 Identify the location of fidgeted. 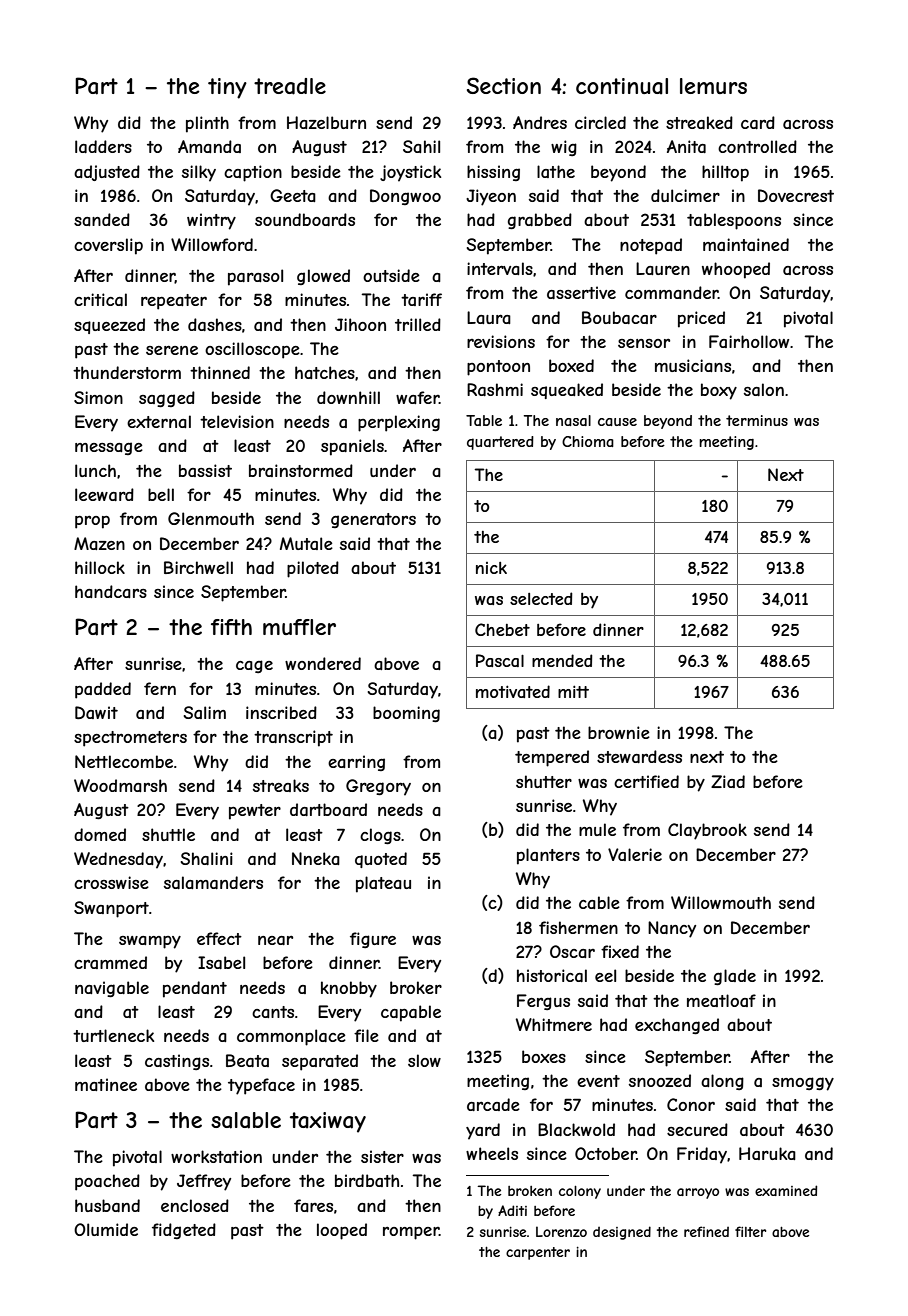
(184, 1231).
